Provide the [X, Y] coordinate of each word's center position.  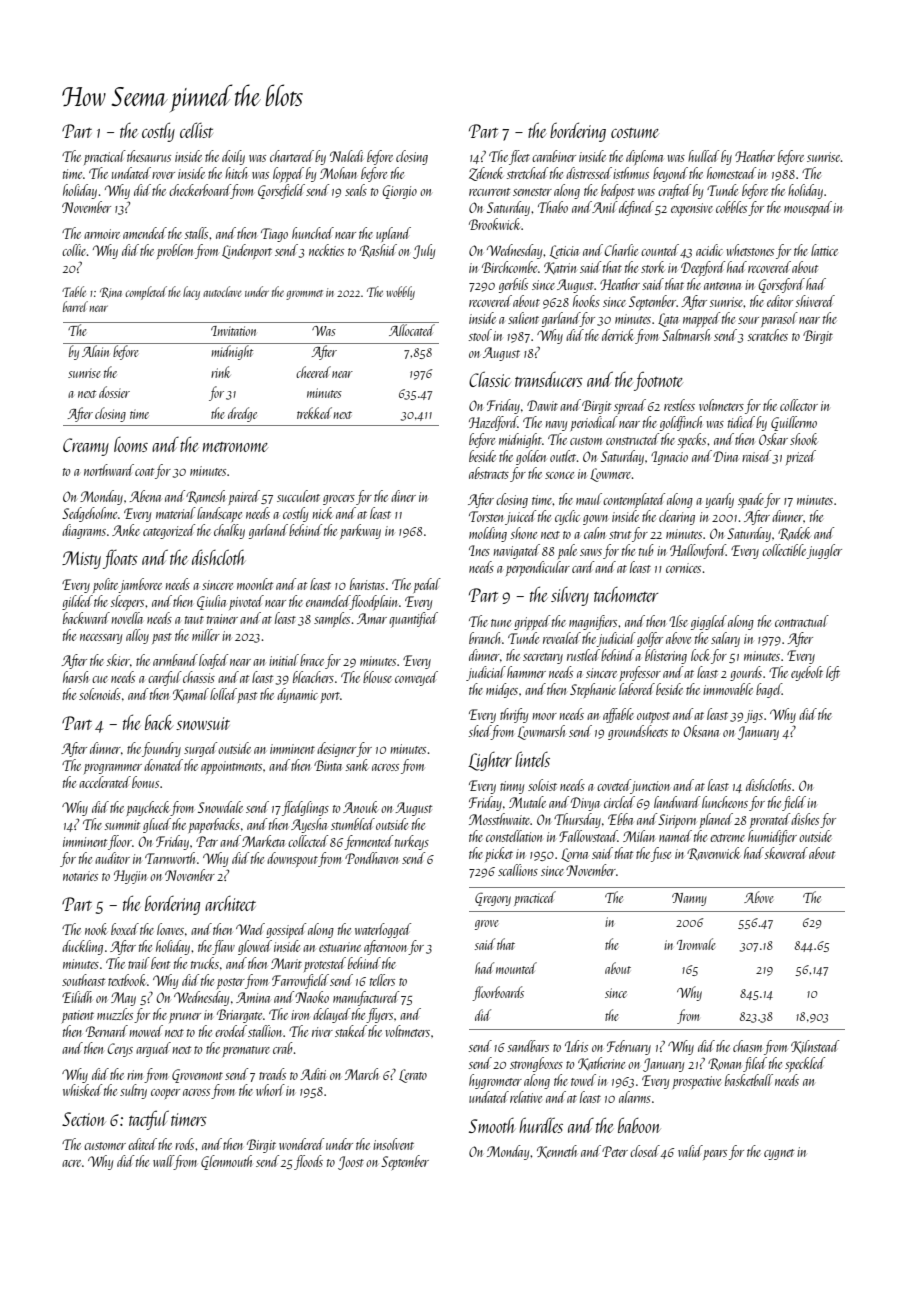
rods [184, 1144]
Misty [81, 560]
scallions [518, 870]
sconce [559, 475]
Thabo [553, 207]
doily [233, 157]
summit [122, 825]
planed [716, 820]
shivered [815, 301]
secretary [543, 658]
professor [640, 673]
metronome [235, 447]
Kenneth [557, 1152]
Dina [725, 456]
